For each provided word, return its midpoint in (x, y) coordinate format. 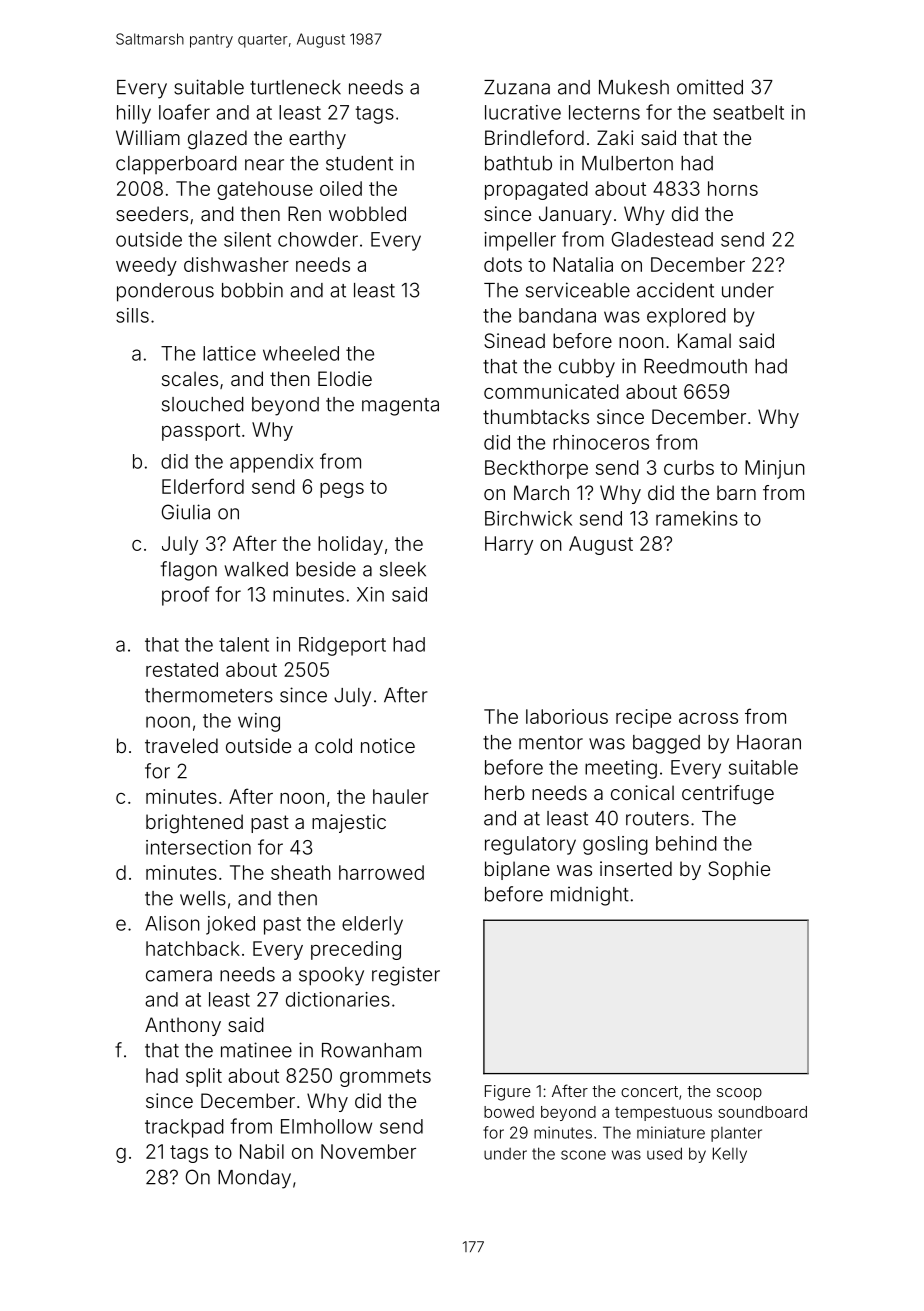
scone (583, 1155)
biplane (517, 870)
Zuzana (517, 87)
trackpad (184, 1128)
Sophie (739, 870)
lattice (229, 353)
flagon (189, 571)
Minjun (775, 469)
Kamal (704, 340)
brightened (194, 824)
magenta (400, 407)
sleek (403, 569)
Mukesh (634, 87)
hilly (134, 114)
